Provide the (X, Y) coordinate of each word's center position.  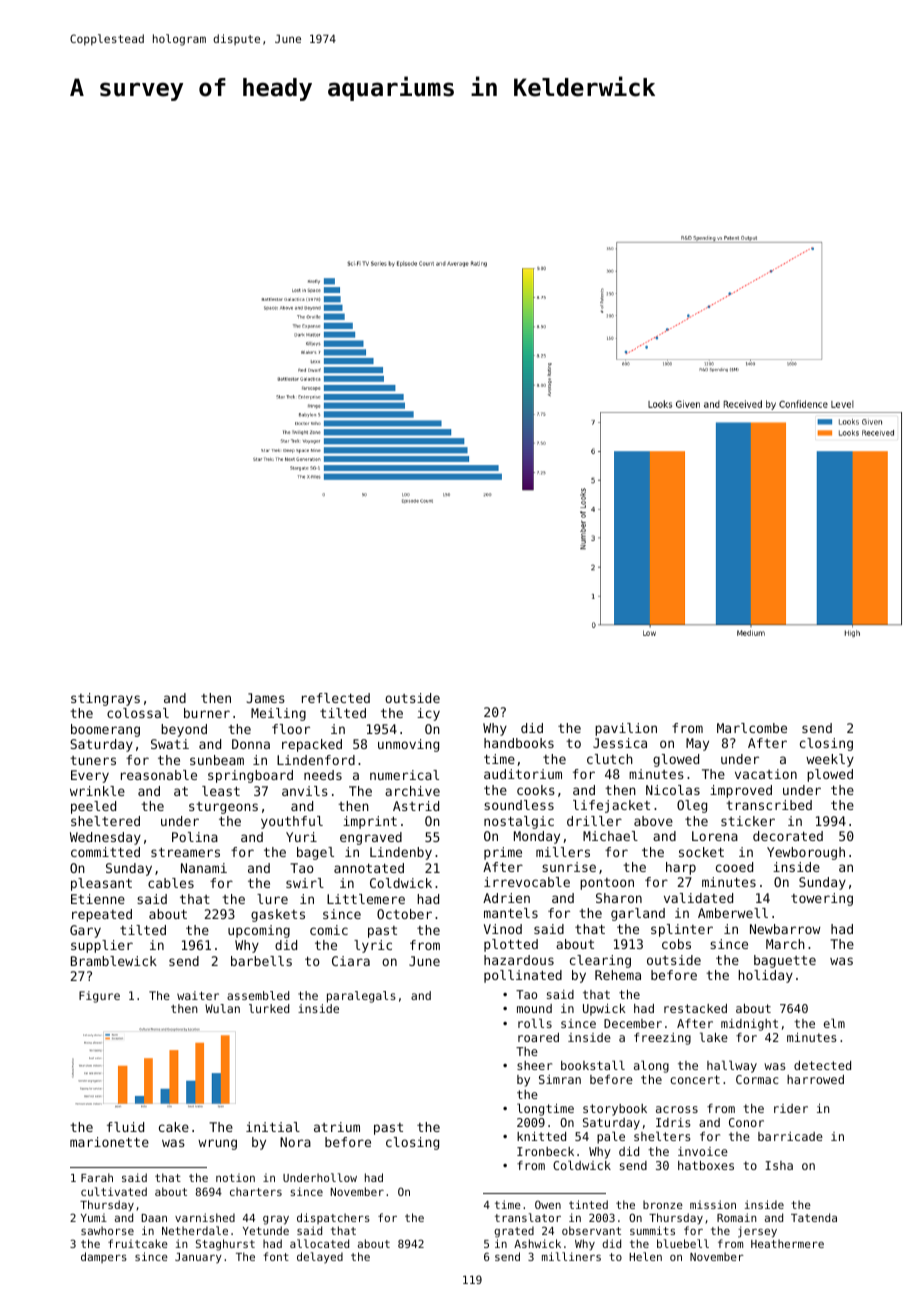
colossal (138, 713)
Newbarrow (785, 929)
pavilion (626, 729)
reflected (336, 698)
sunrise (569, 867)
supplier (102, 946)
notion (235, 1177)
